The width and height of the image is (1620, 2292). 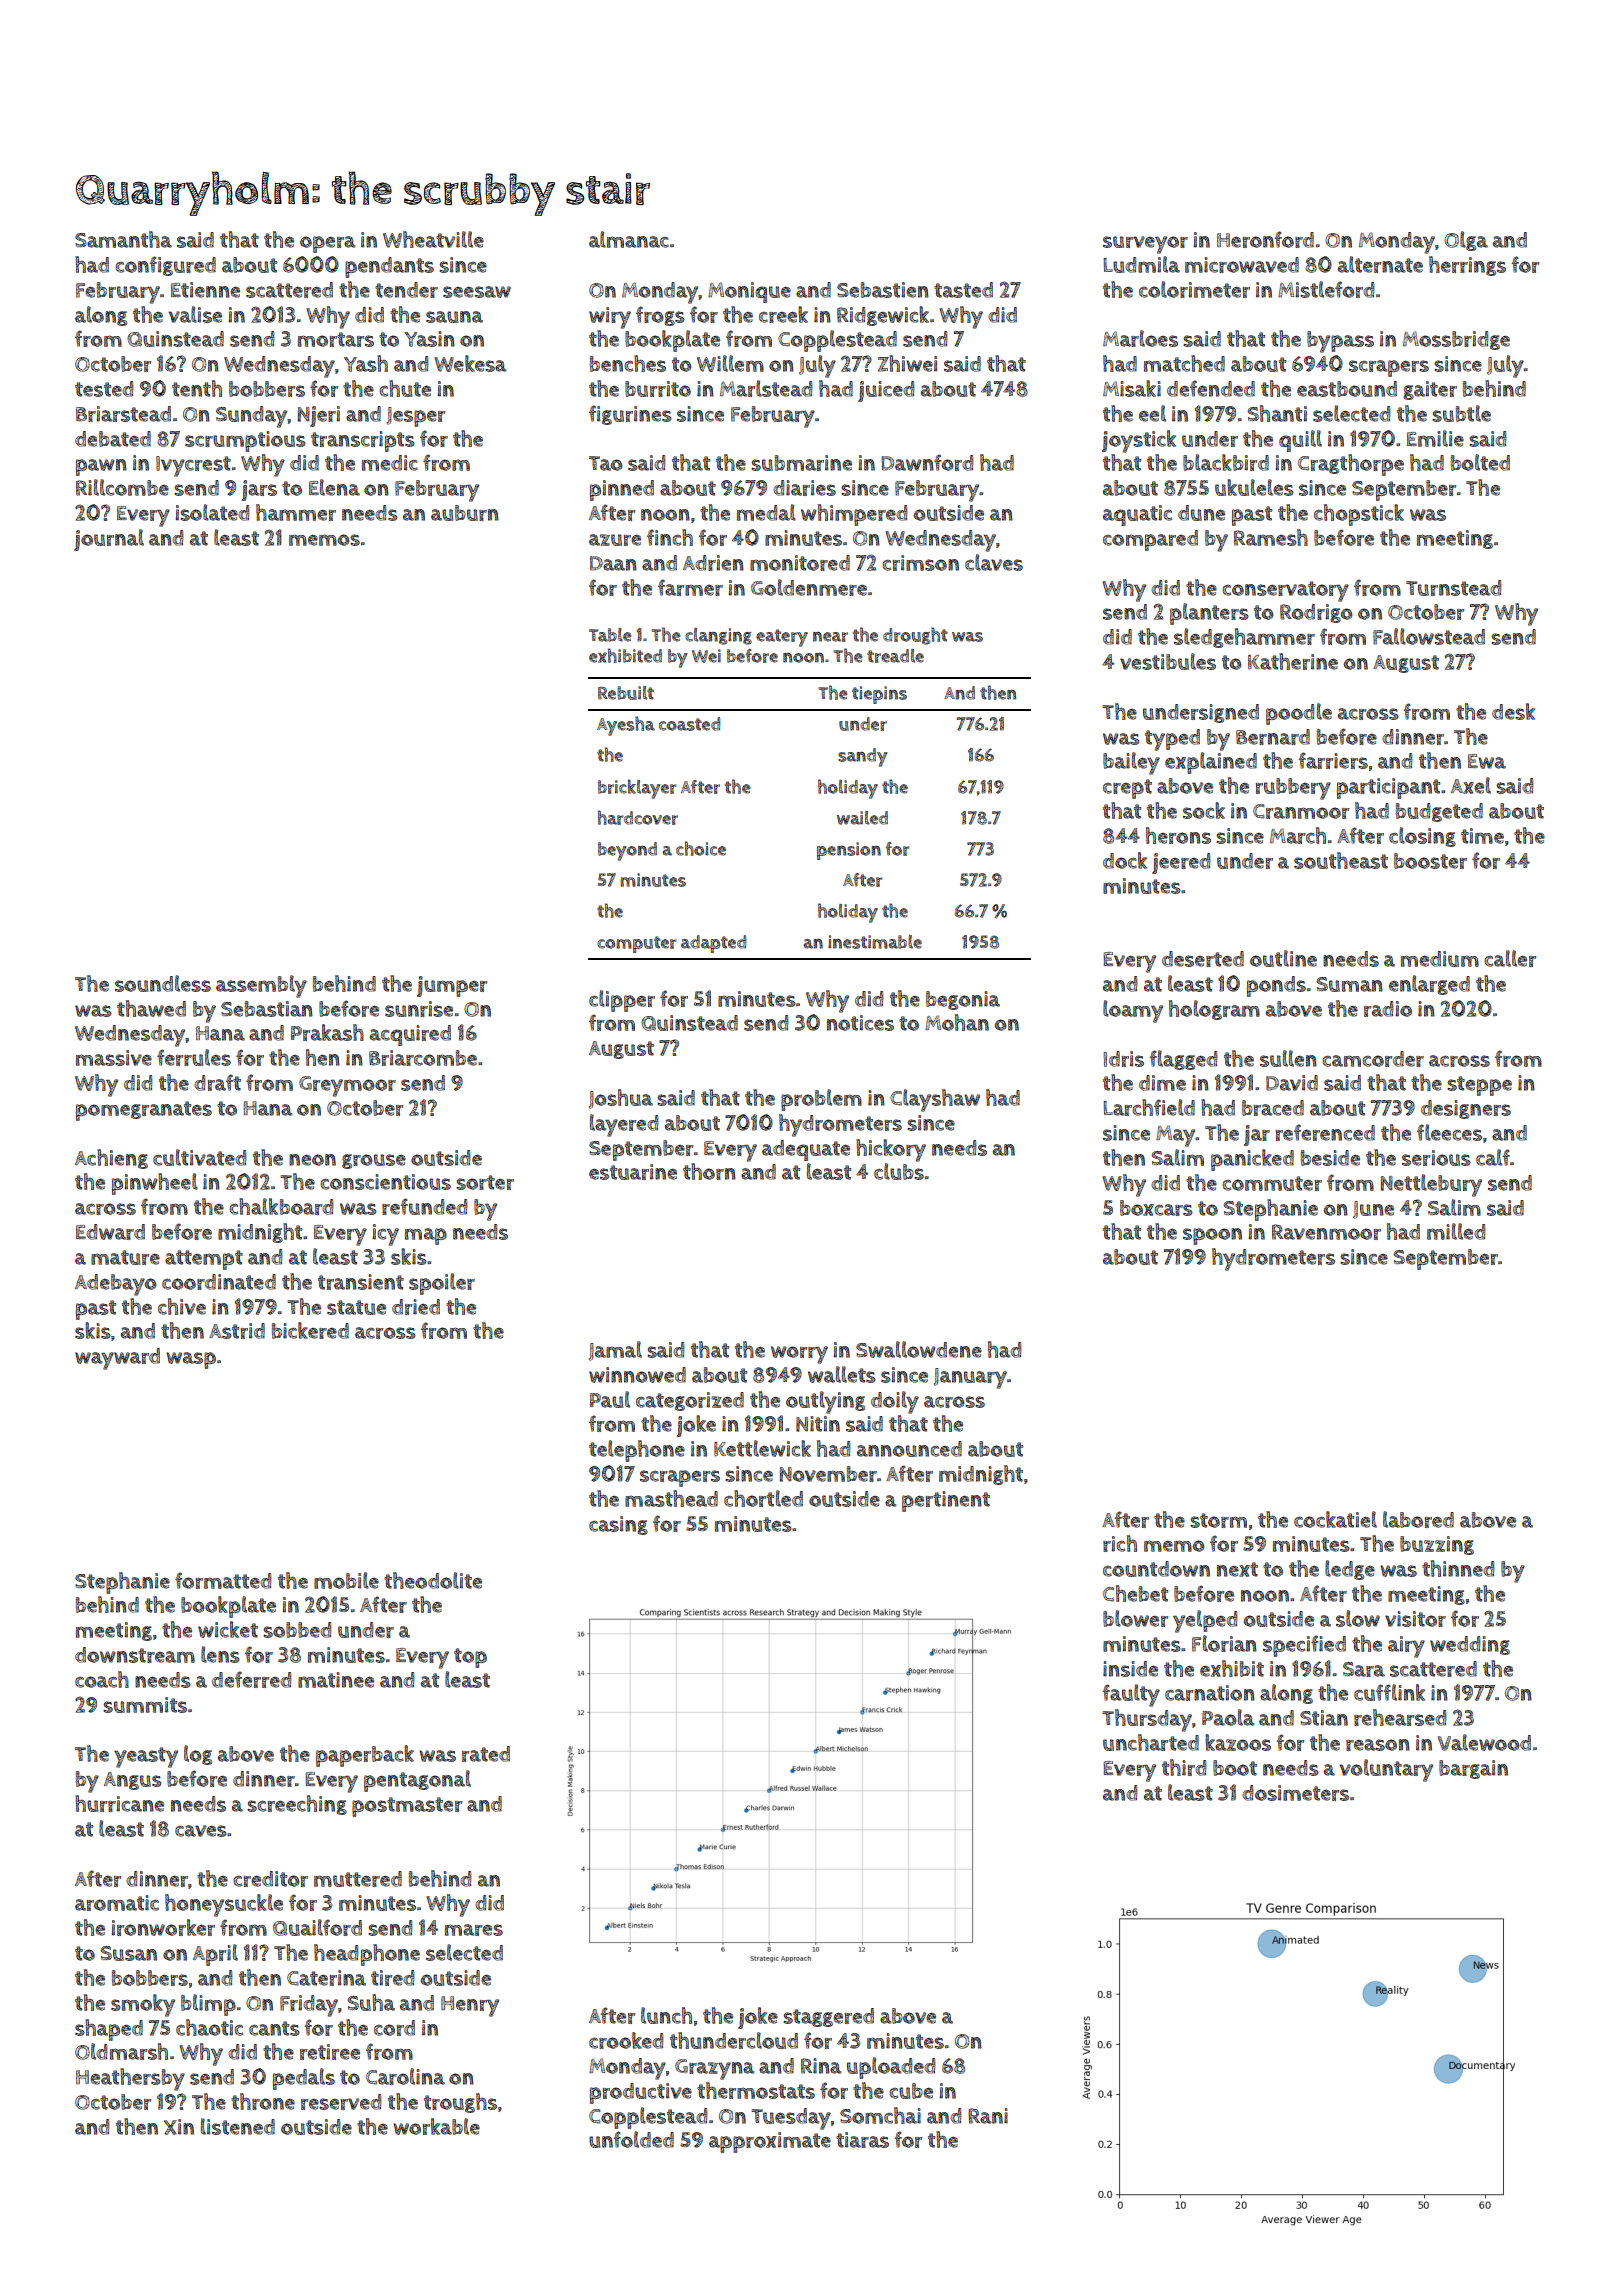 I want to click on panicked, so click(x=1252, y=1160).
